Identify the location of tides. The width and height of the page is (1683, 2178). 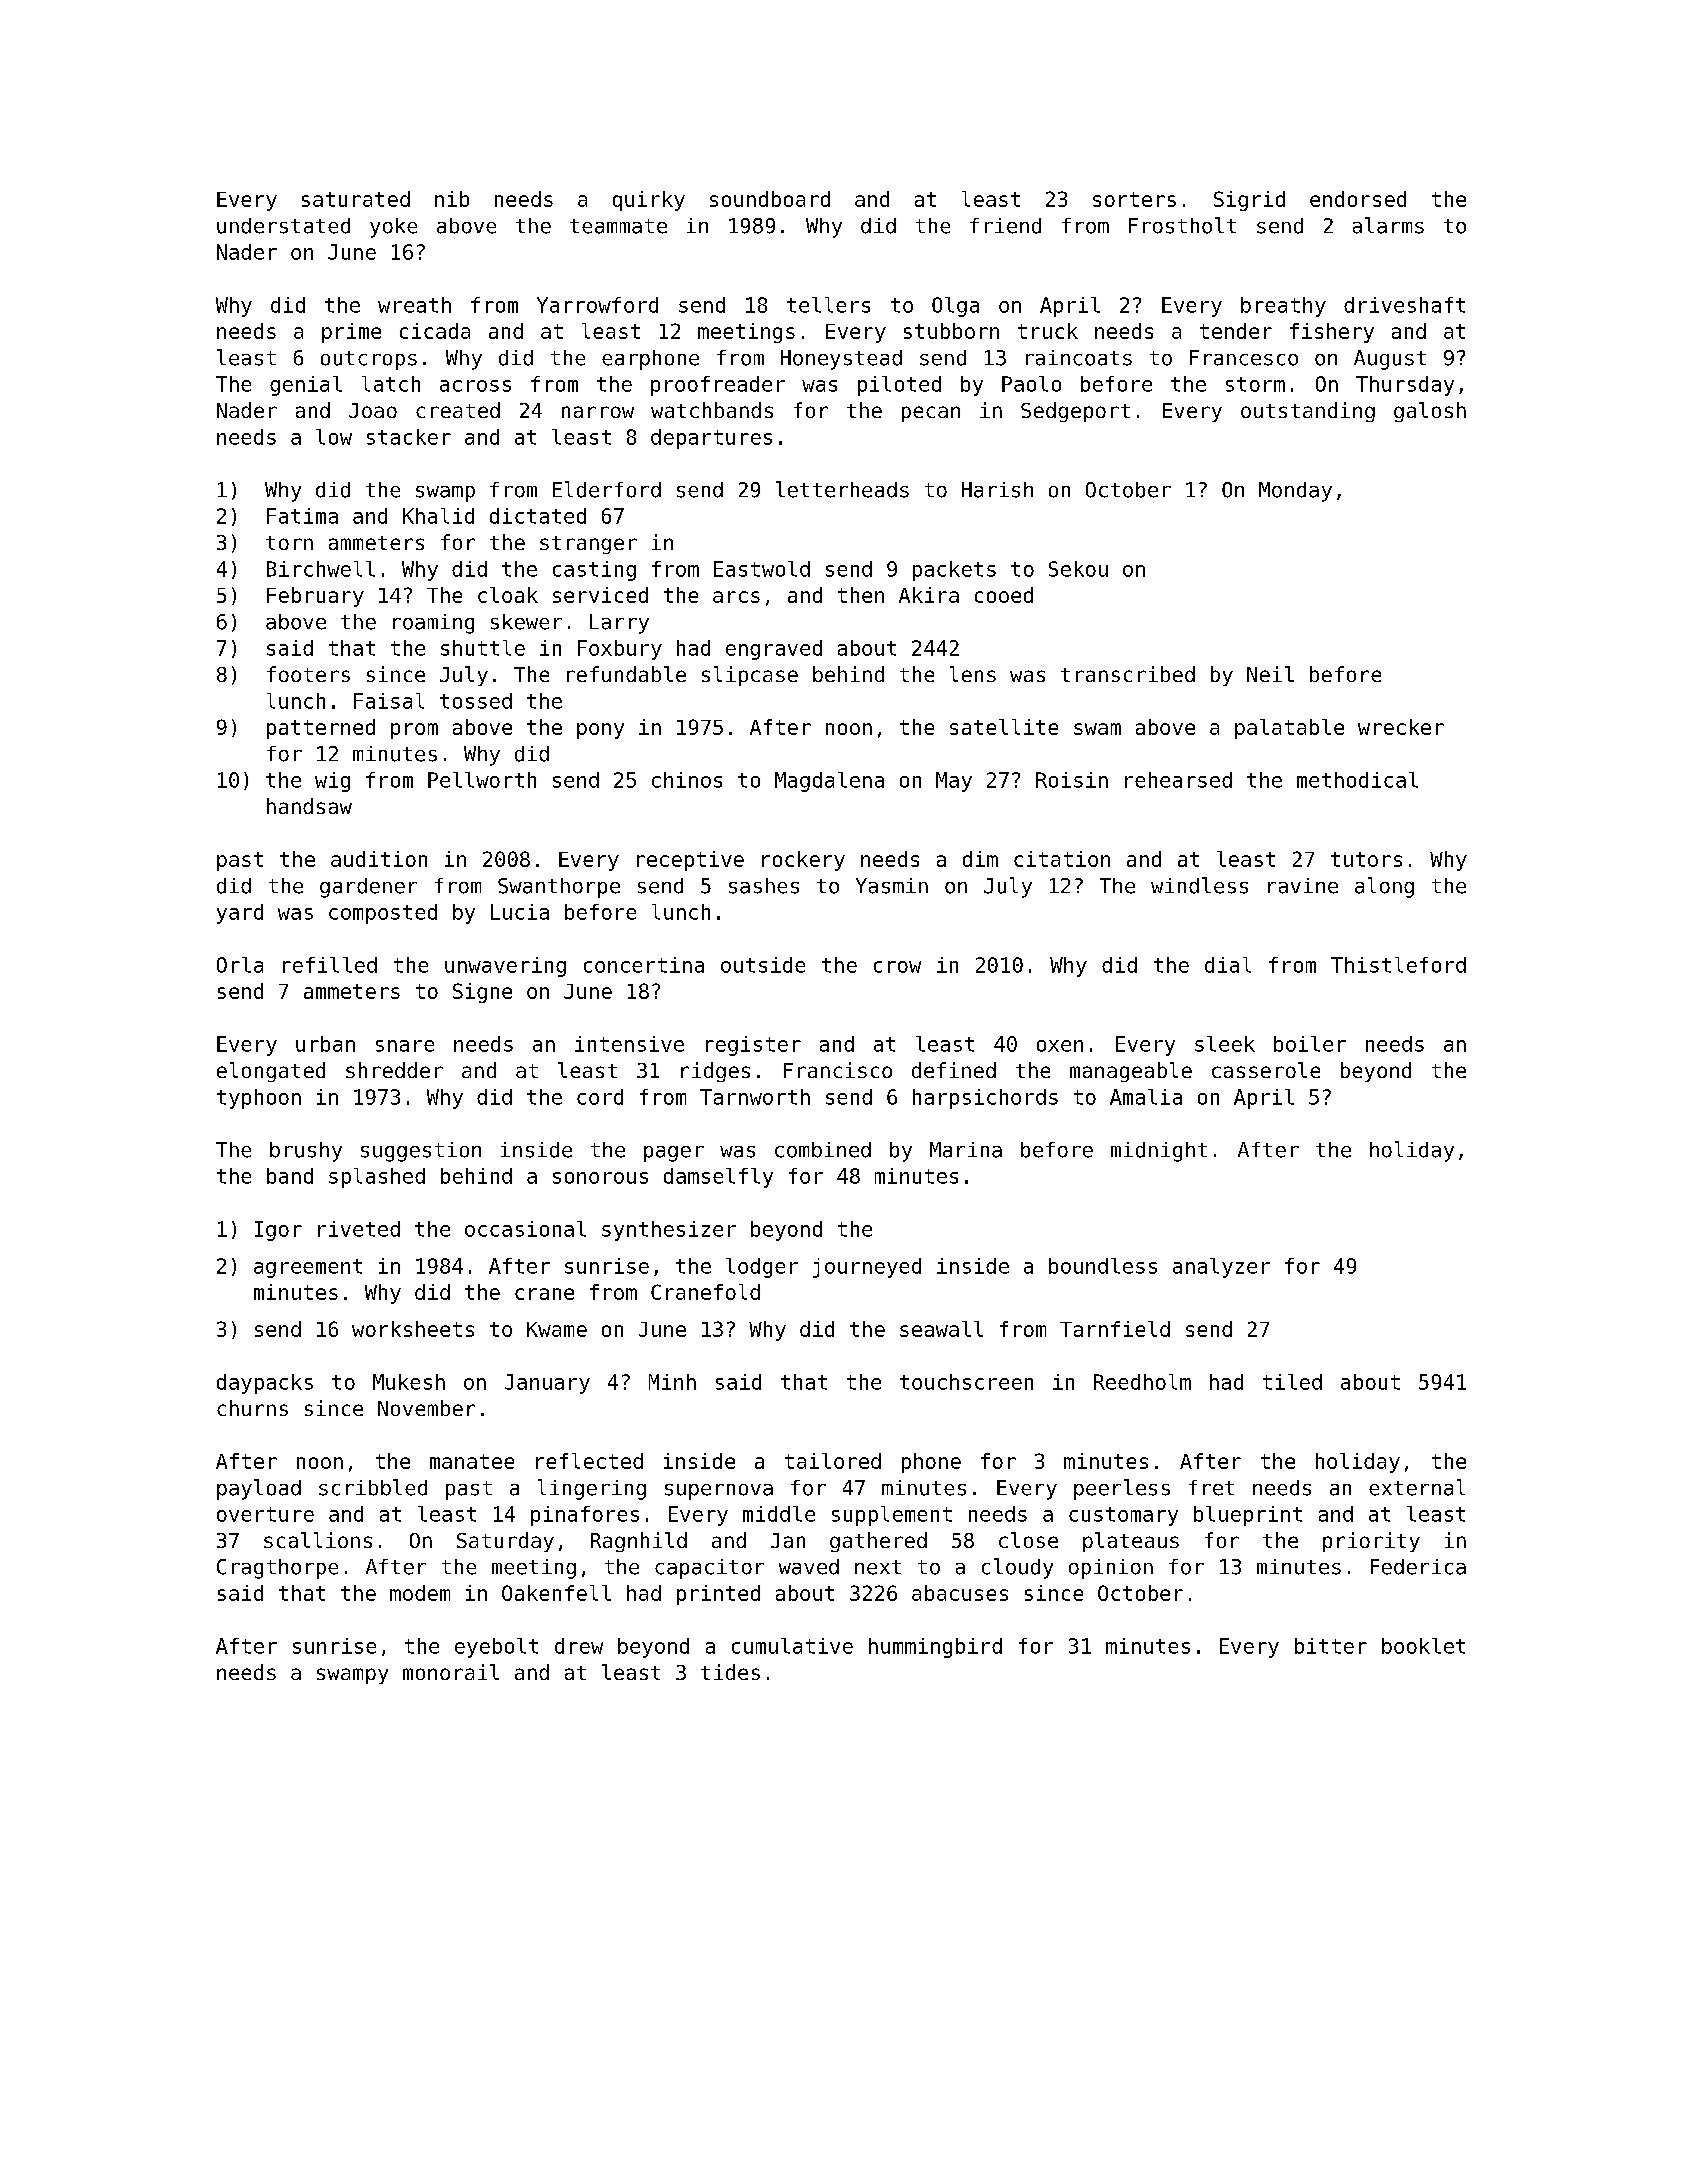
(730, 1672).
